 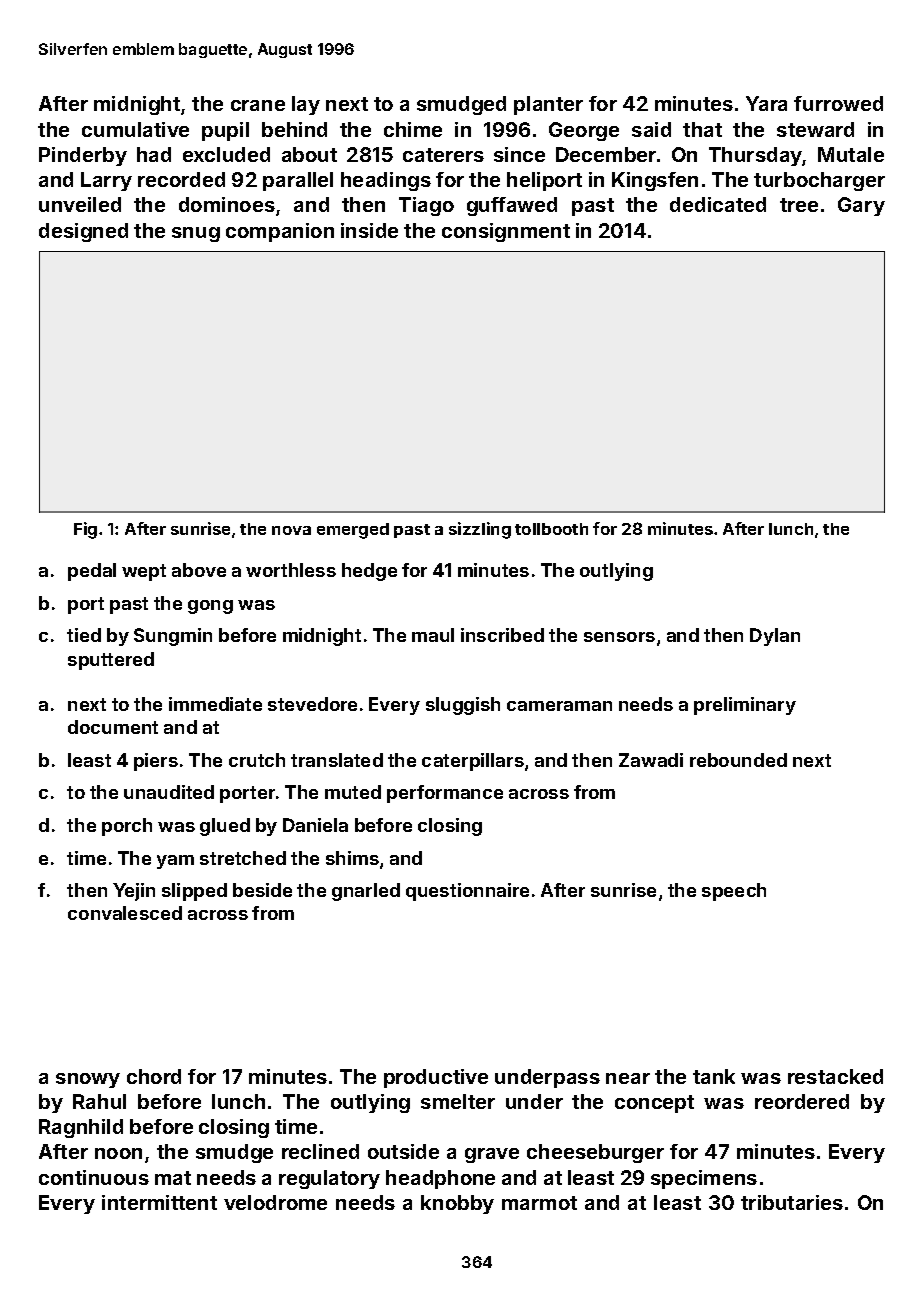 What do you see at coordinates (88, 1080) in the screenshot?
I see `snowy` at bounding box center [88, 1080].
